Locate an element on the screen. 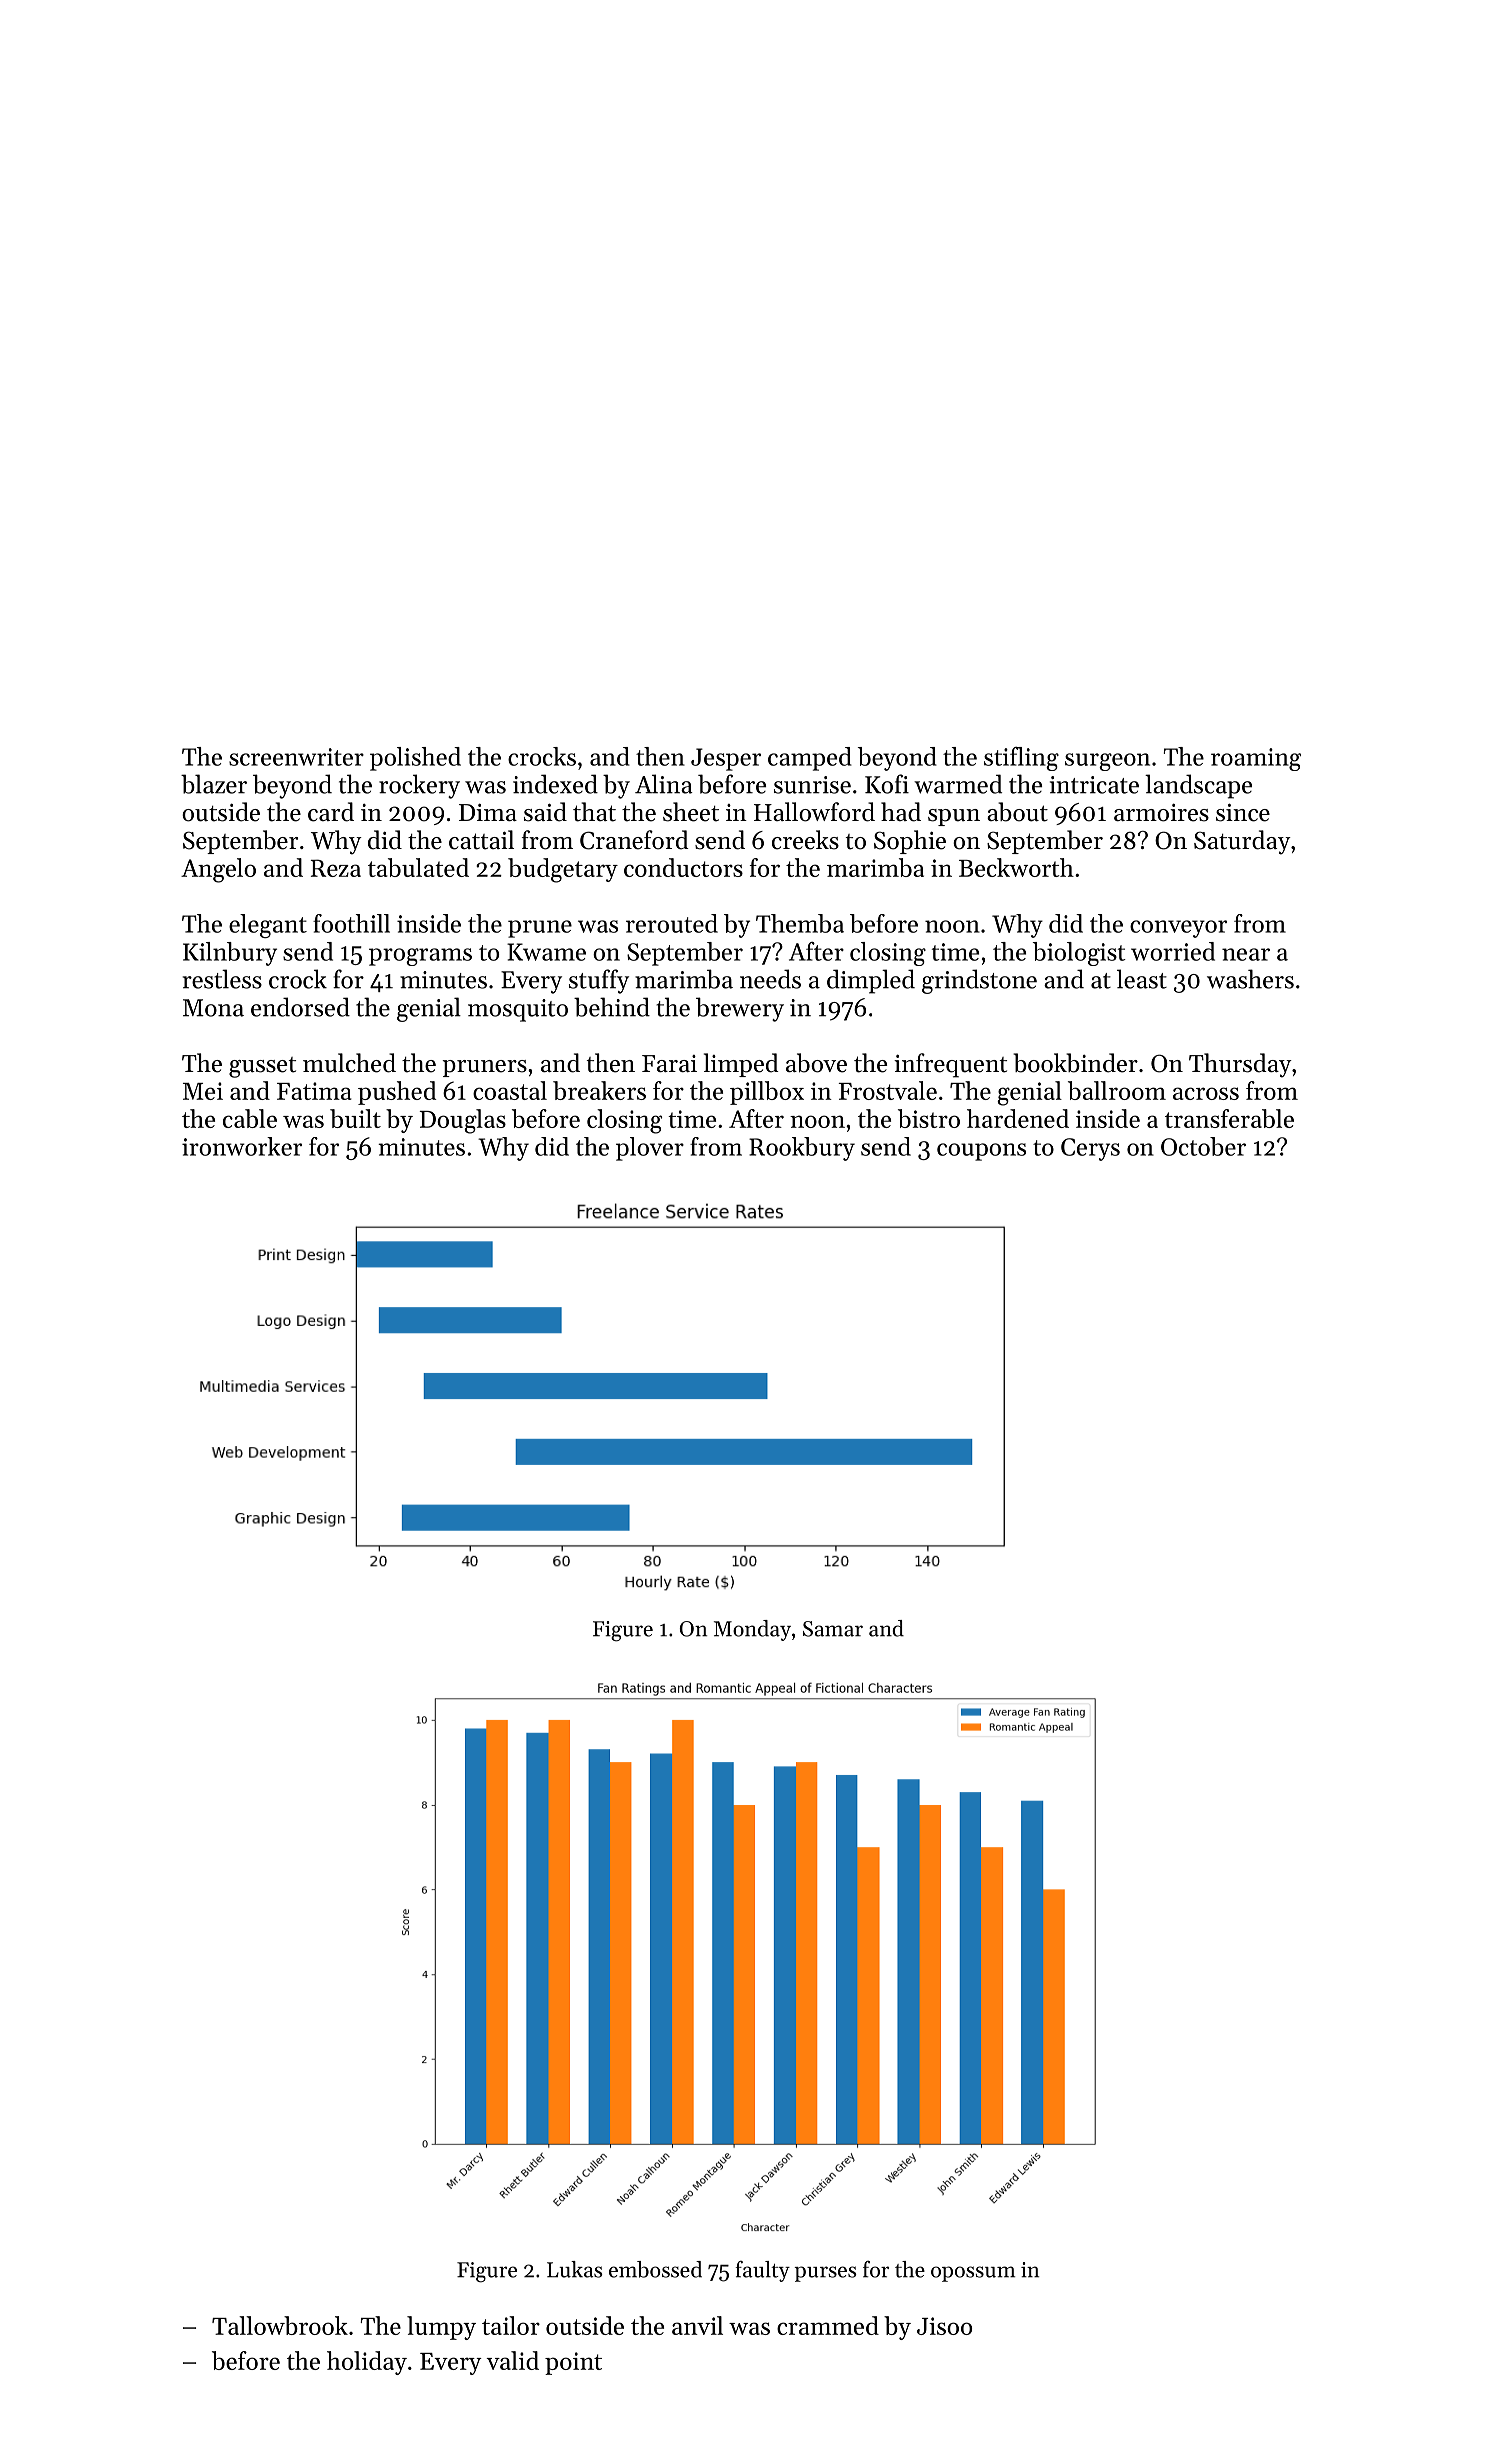  coupons is located at coordinates (981, 1152).
